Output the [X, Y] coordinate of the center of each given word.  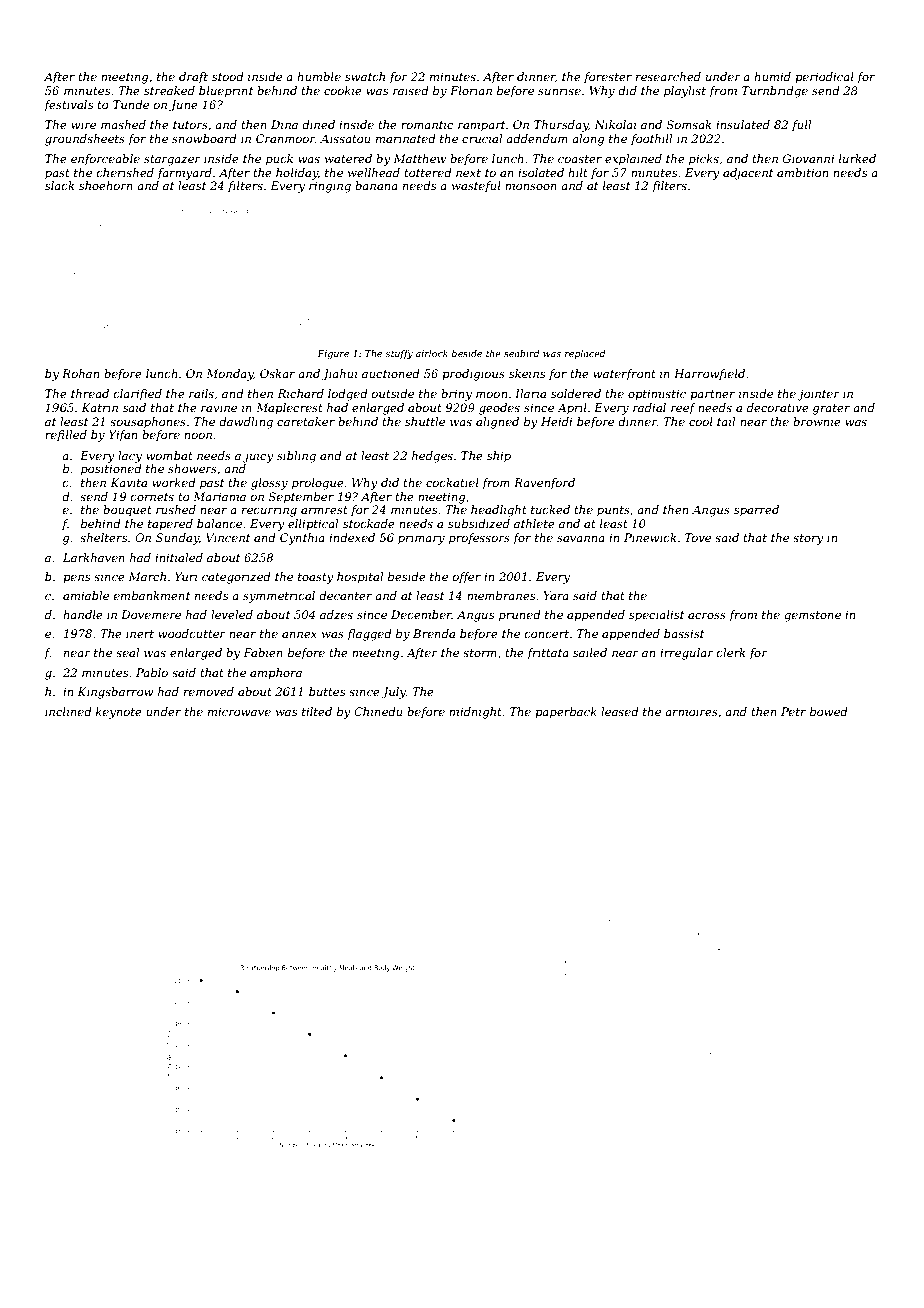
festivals [68, 106]
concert [547, 634]
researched [668, 76]
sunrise [559, 90]
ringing [330, 187]
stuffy [399, 354]
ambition [802, 172]
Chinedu [378, 711]
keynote [119, 713]
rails [201, 393]
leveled [232, 614]
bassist [684, 633]
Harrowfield [709, 375]
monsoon [531, 187]
